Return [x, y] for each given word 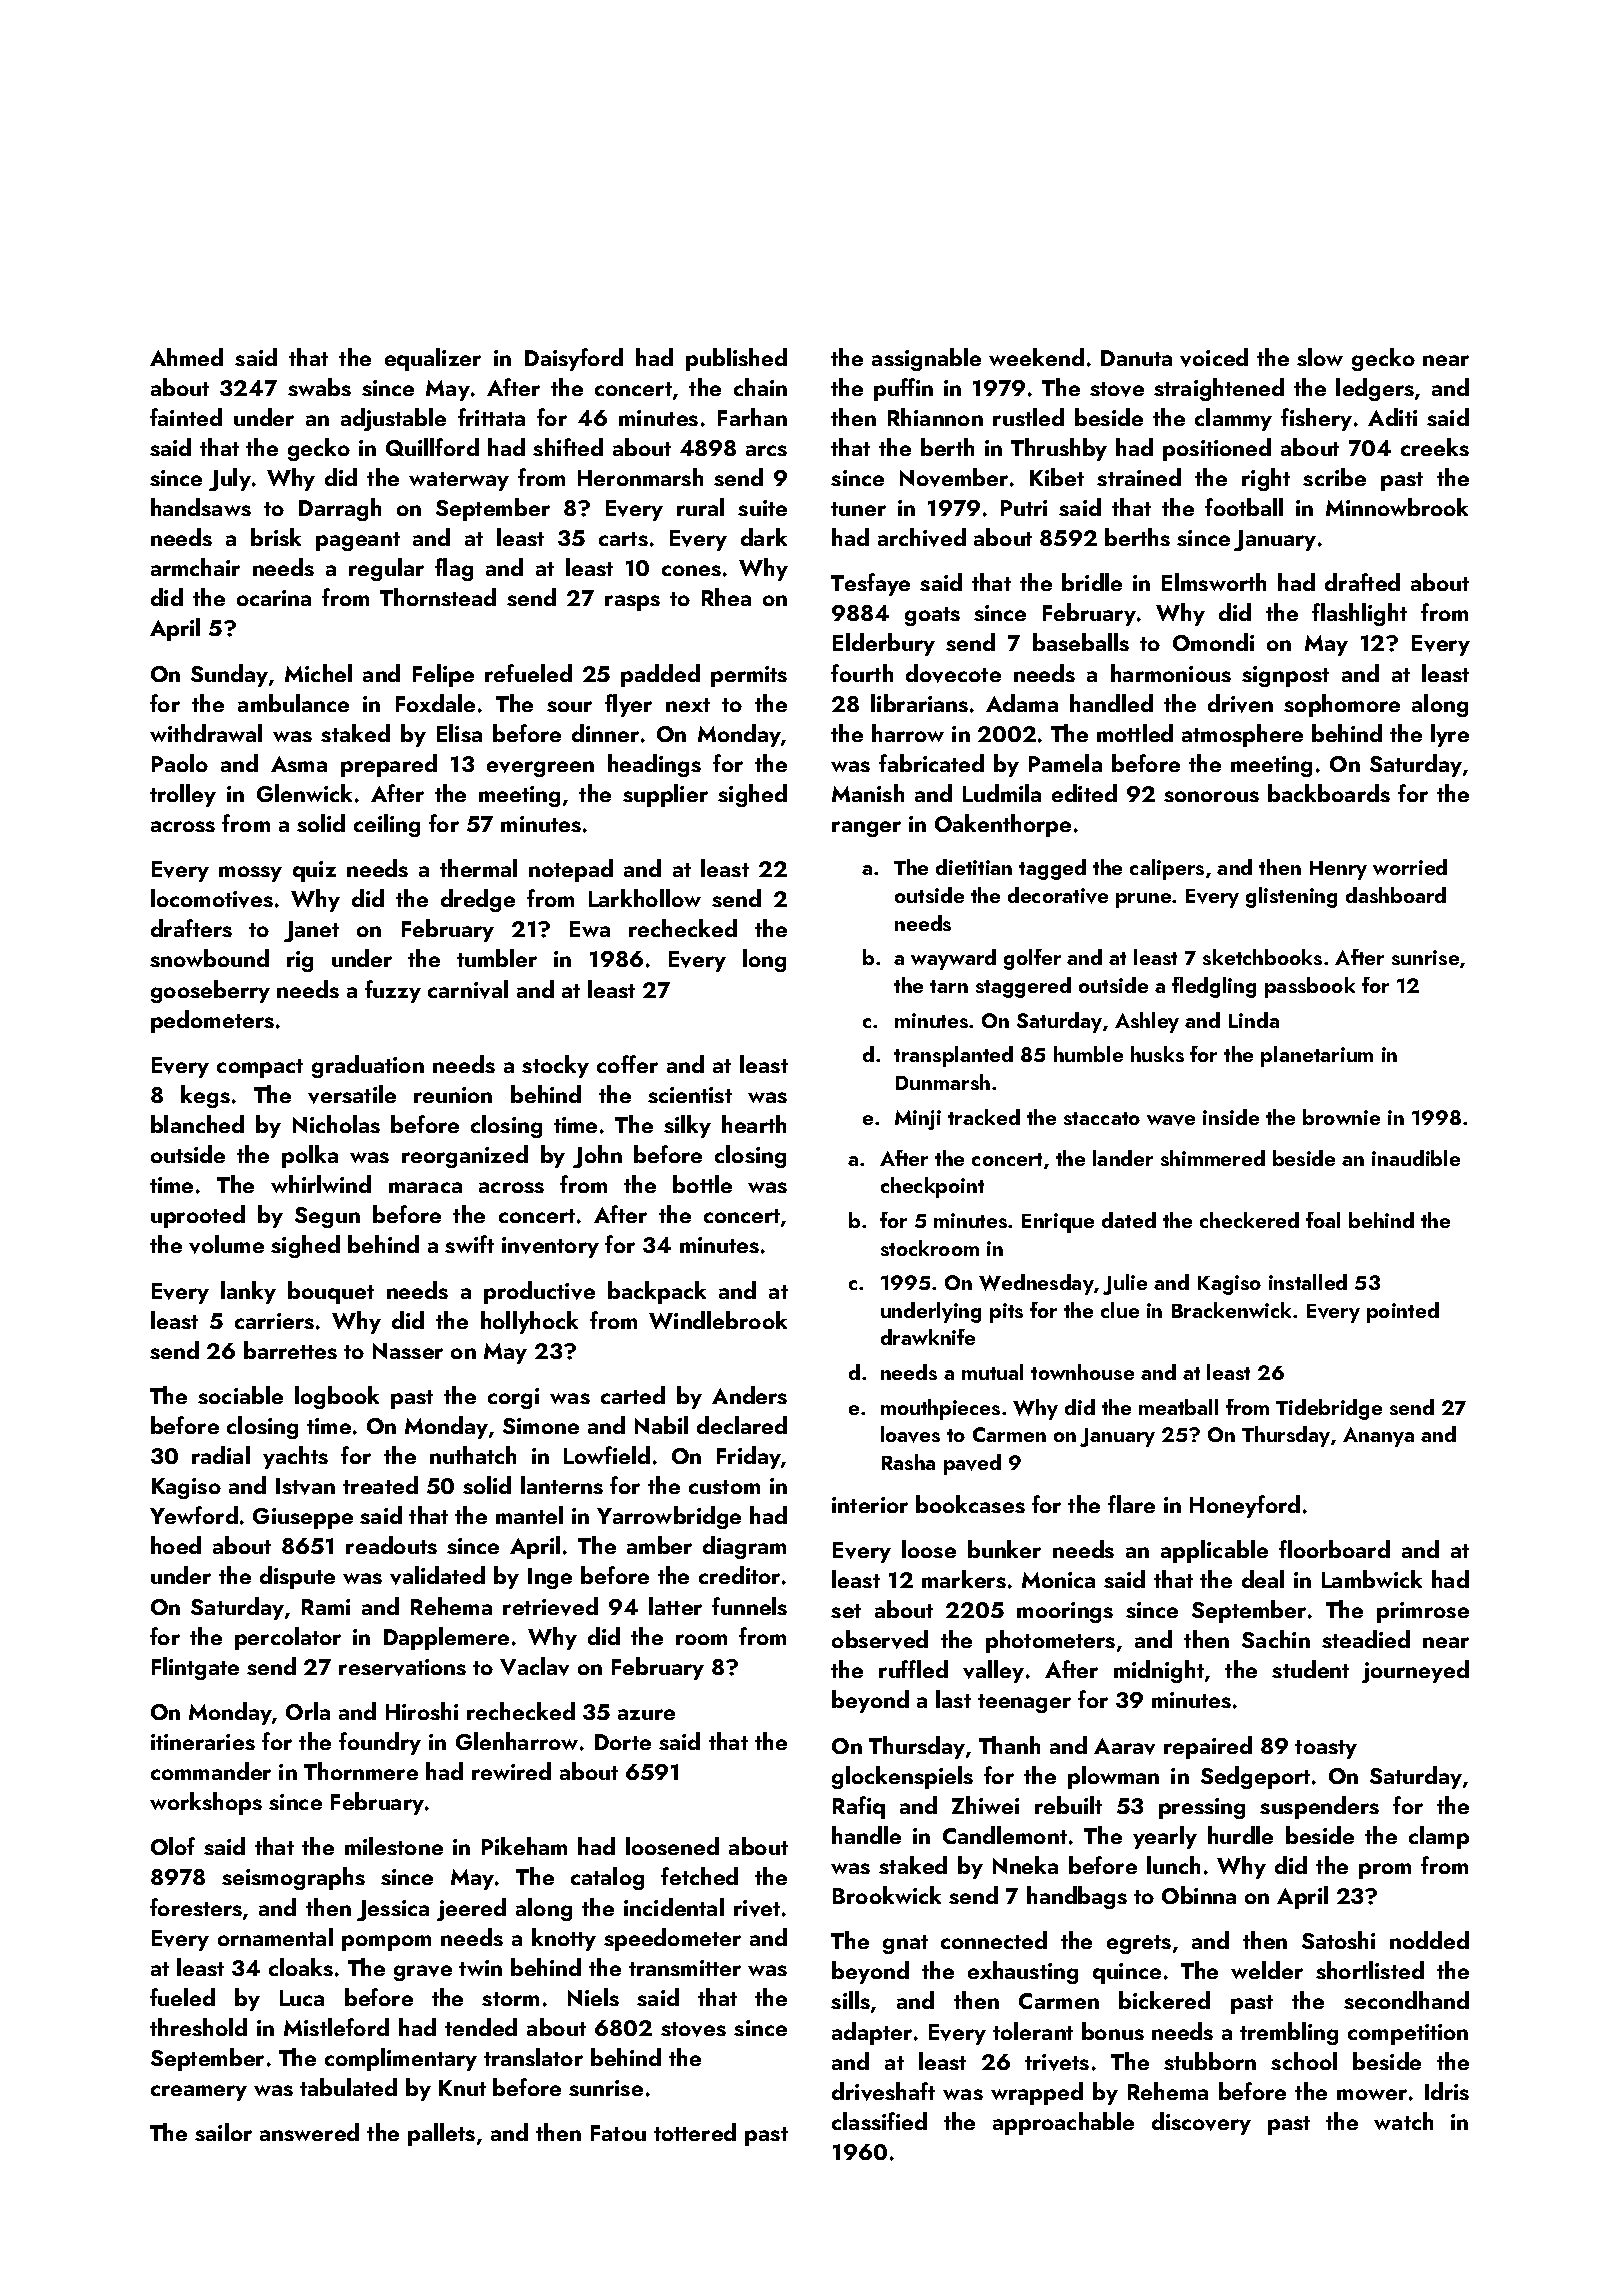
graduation [368, 1066]
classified [879, 2121]
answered [309, 2132]
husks [1157, 1054]
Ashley [1147, 1022]
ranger [866, 829]
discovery [1201, 2123]
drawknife [928, 1337]
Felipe [443, 675]
